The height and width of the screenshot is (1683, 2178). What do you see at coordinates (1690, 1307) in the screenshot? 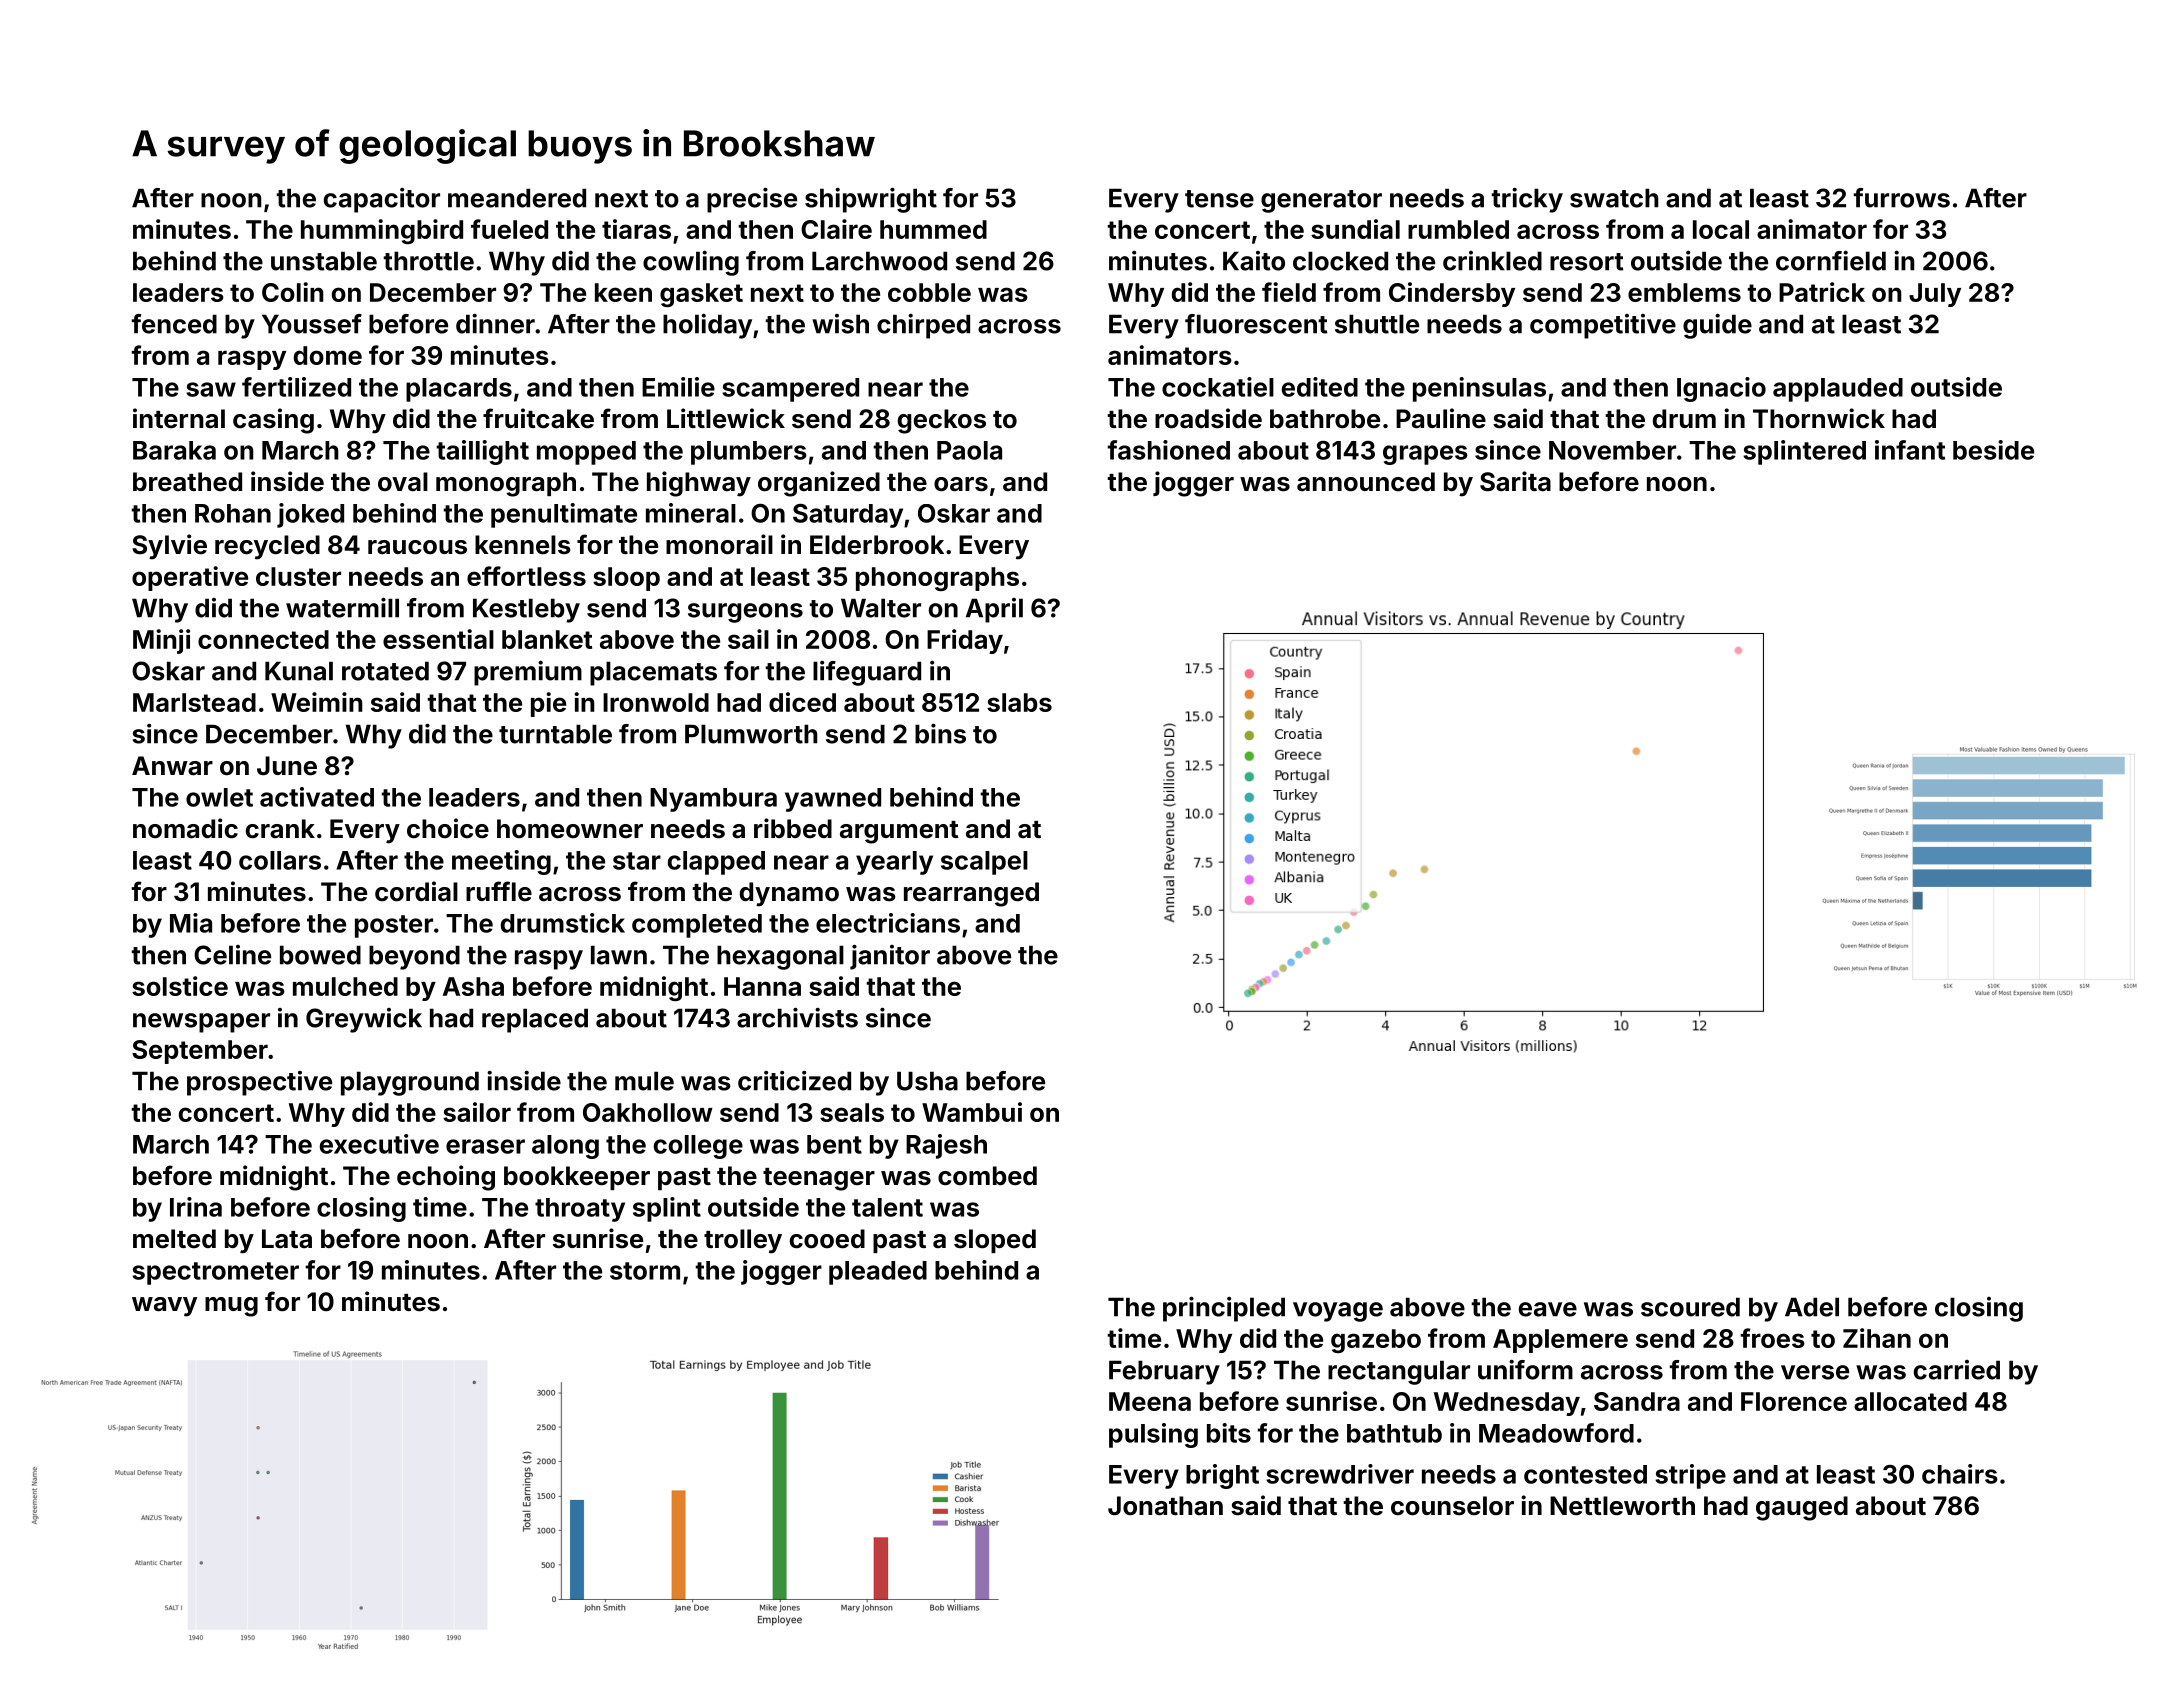
I see `scoured` at bounding box center [1690, 1307].
